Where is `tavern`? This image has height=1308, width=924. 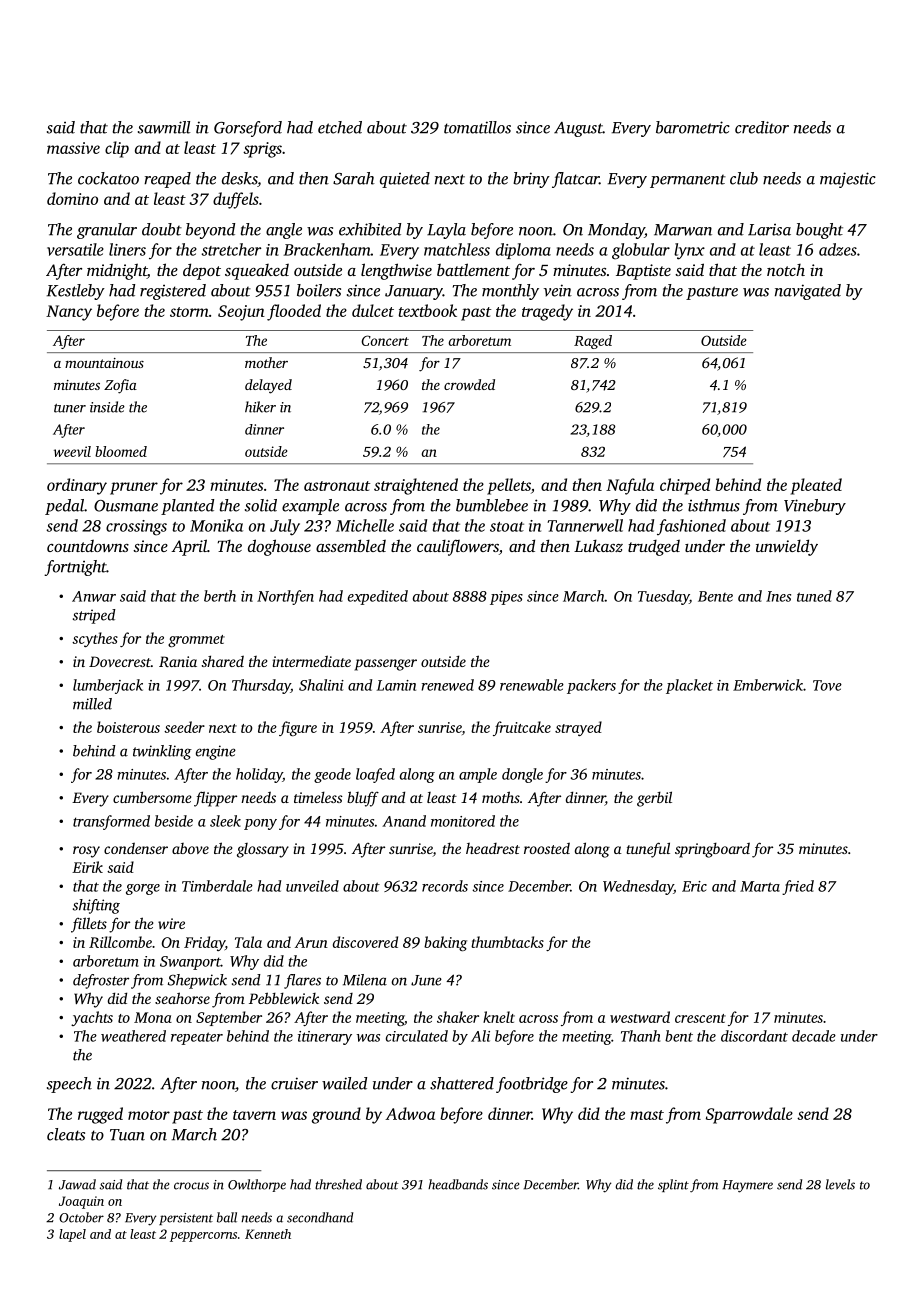
tavern is located at coordinates (254, 1115).
